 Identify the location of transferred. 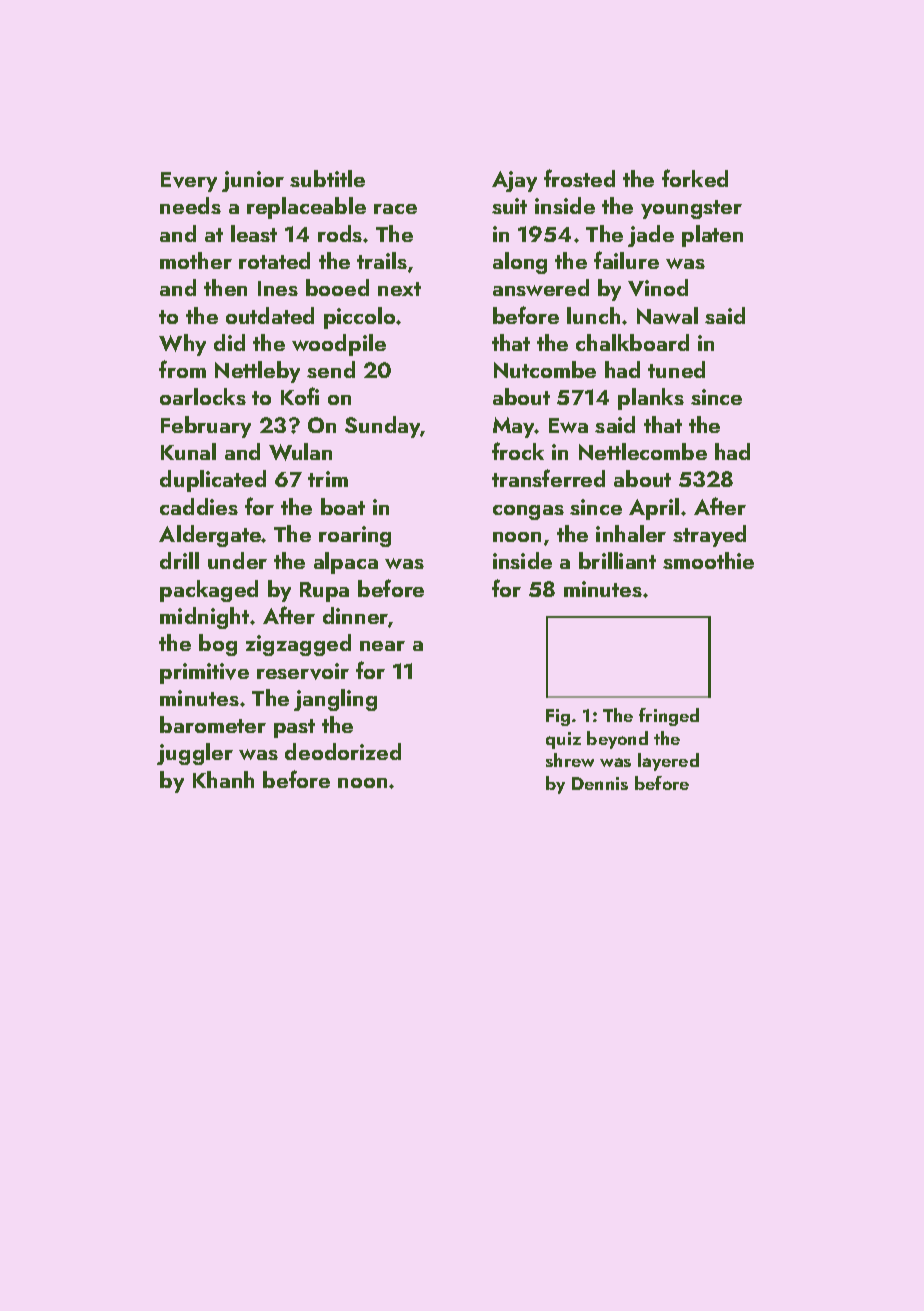
(548, 478).
